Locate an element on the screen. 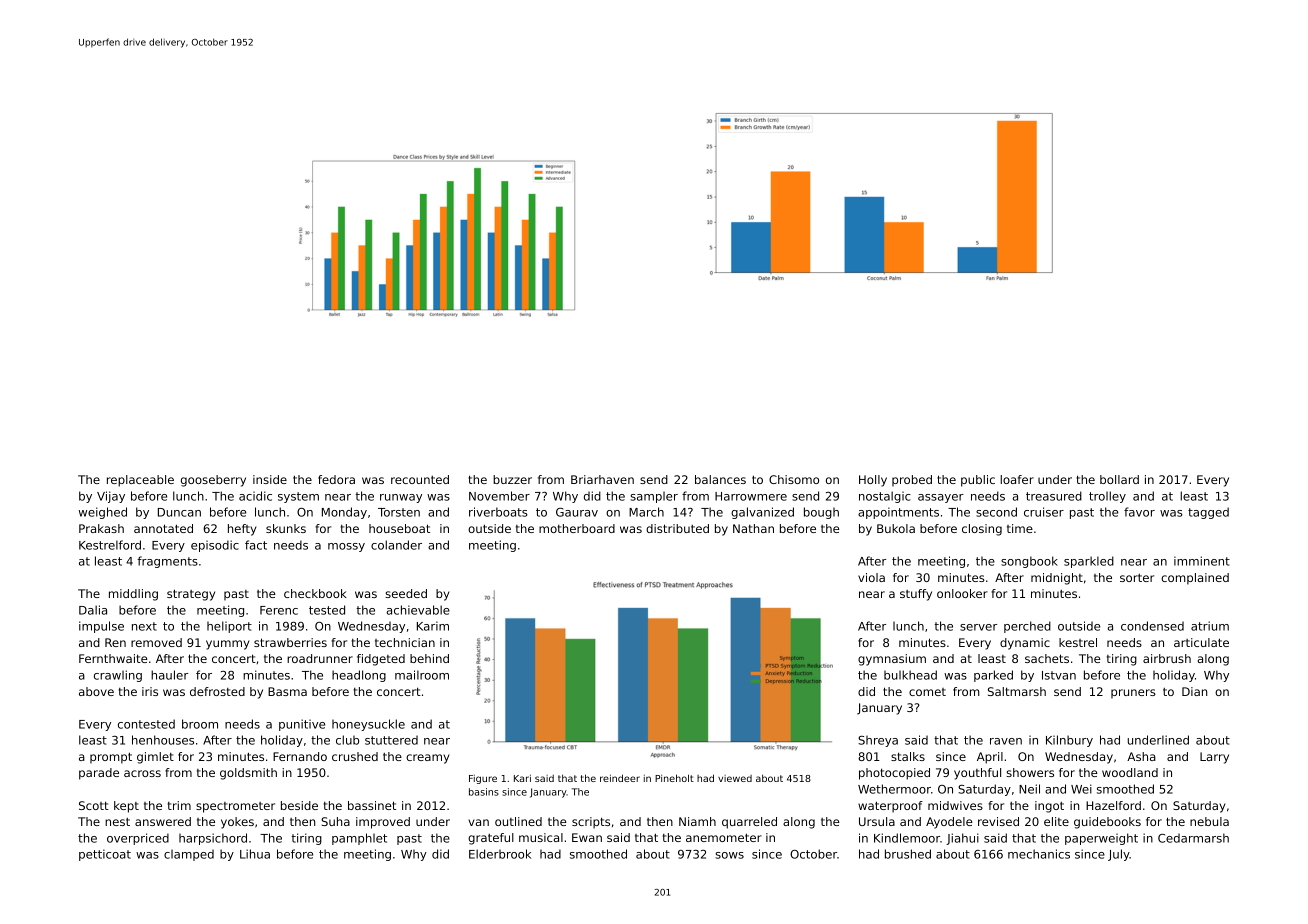 This screenshot has height=924, width=1308. stuffy is located at coordinates (916, 595).
